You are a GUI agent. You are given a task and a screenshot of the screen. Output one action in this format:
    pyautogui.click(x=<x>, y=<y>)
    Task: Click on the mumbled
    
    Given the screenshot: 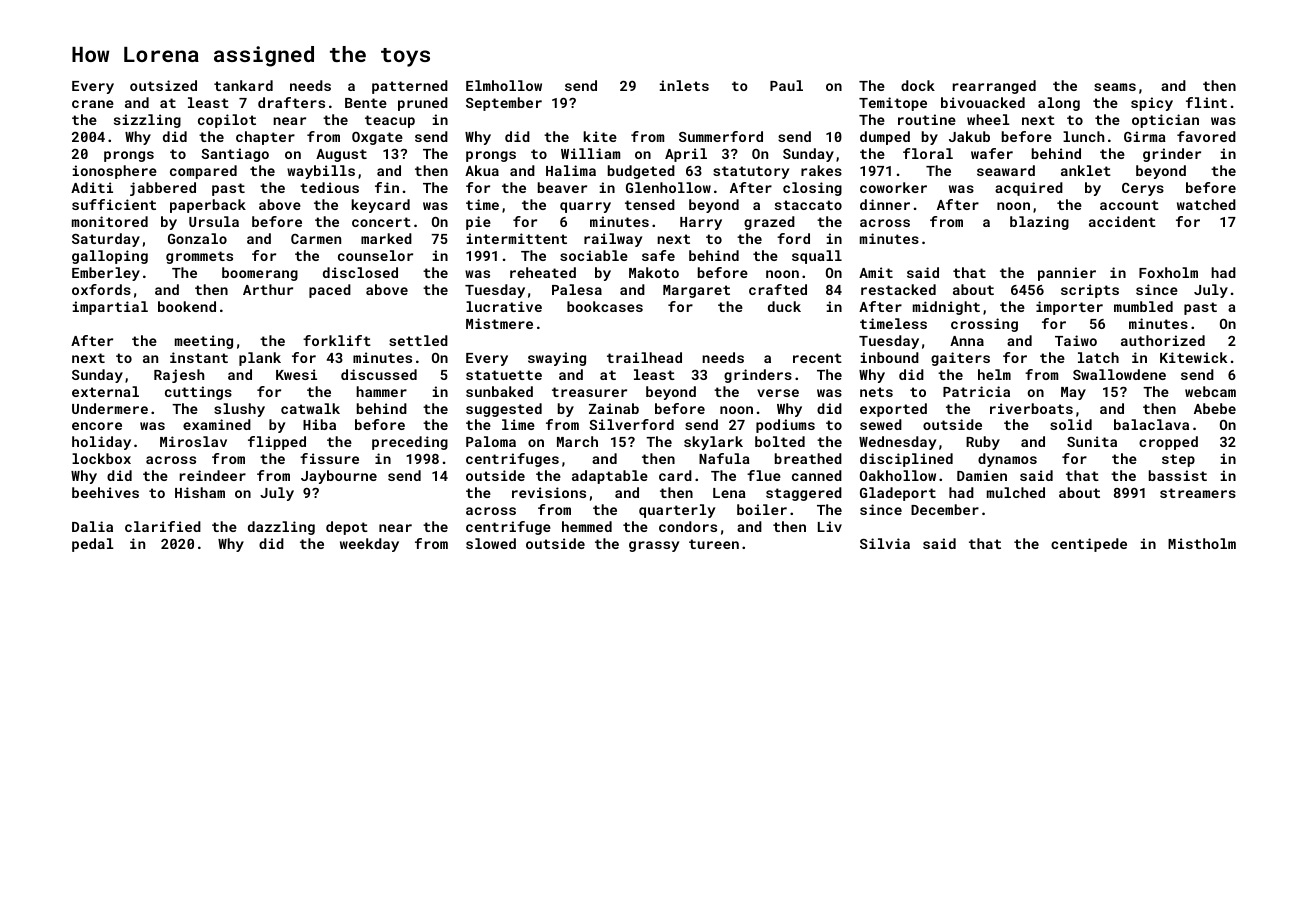 What is the action you would take?
    pyautogui.click(x=1143, y=306)
